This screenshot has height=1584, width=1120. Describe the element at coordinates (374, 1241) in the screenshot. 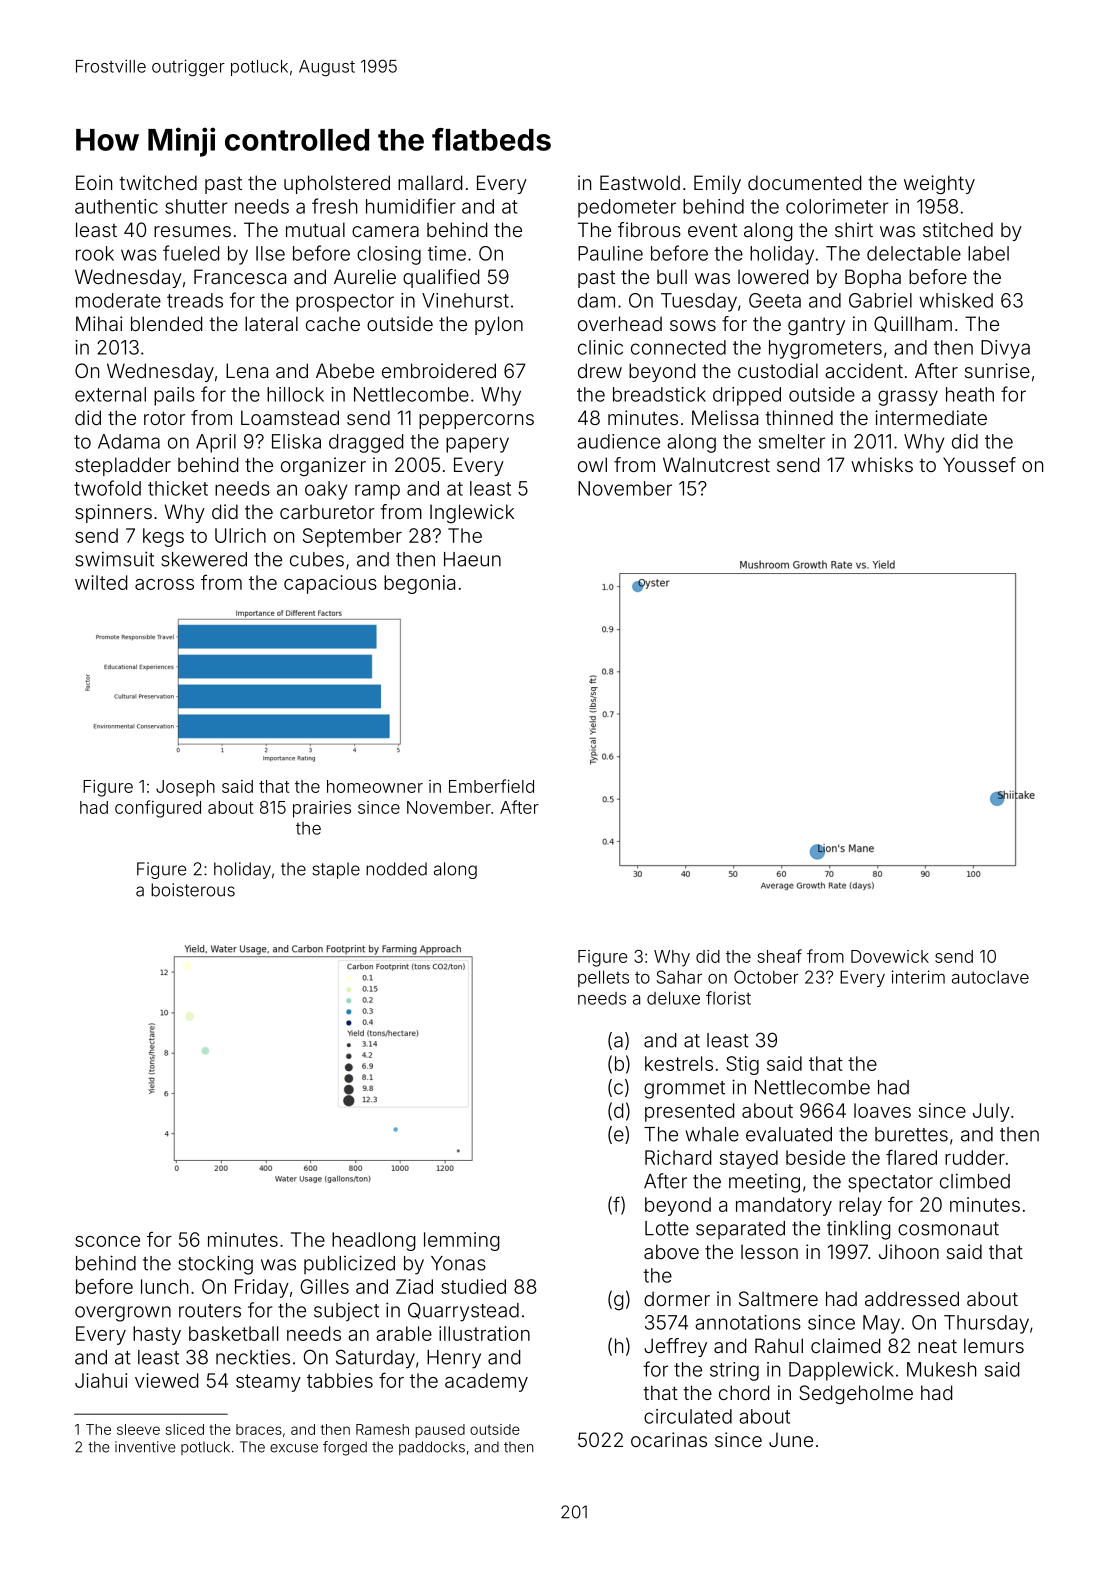

I see `headlong` at that location.
